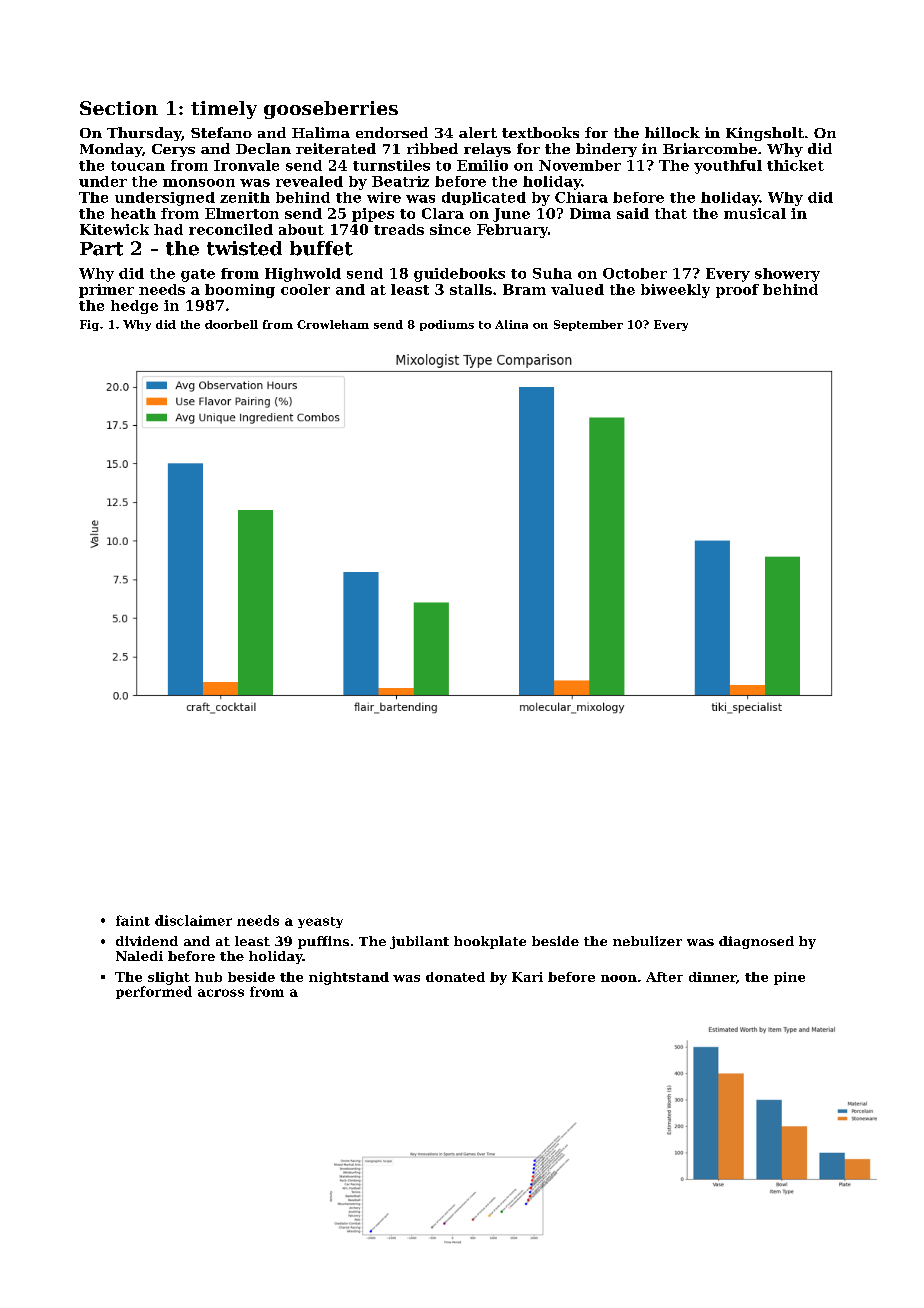 The height and width of the screenshot is (1308, 924). What do you see at coordinates (647, 941) in the screenshot?
I see `nebulizer` at bounding box center [647, 941].
